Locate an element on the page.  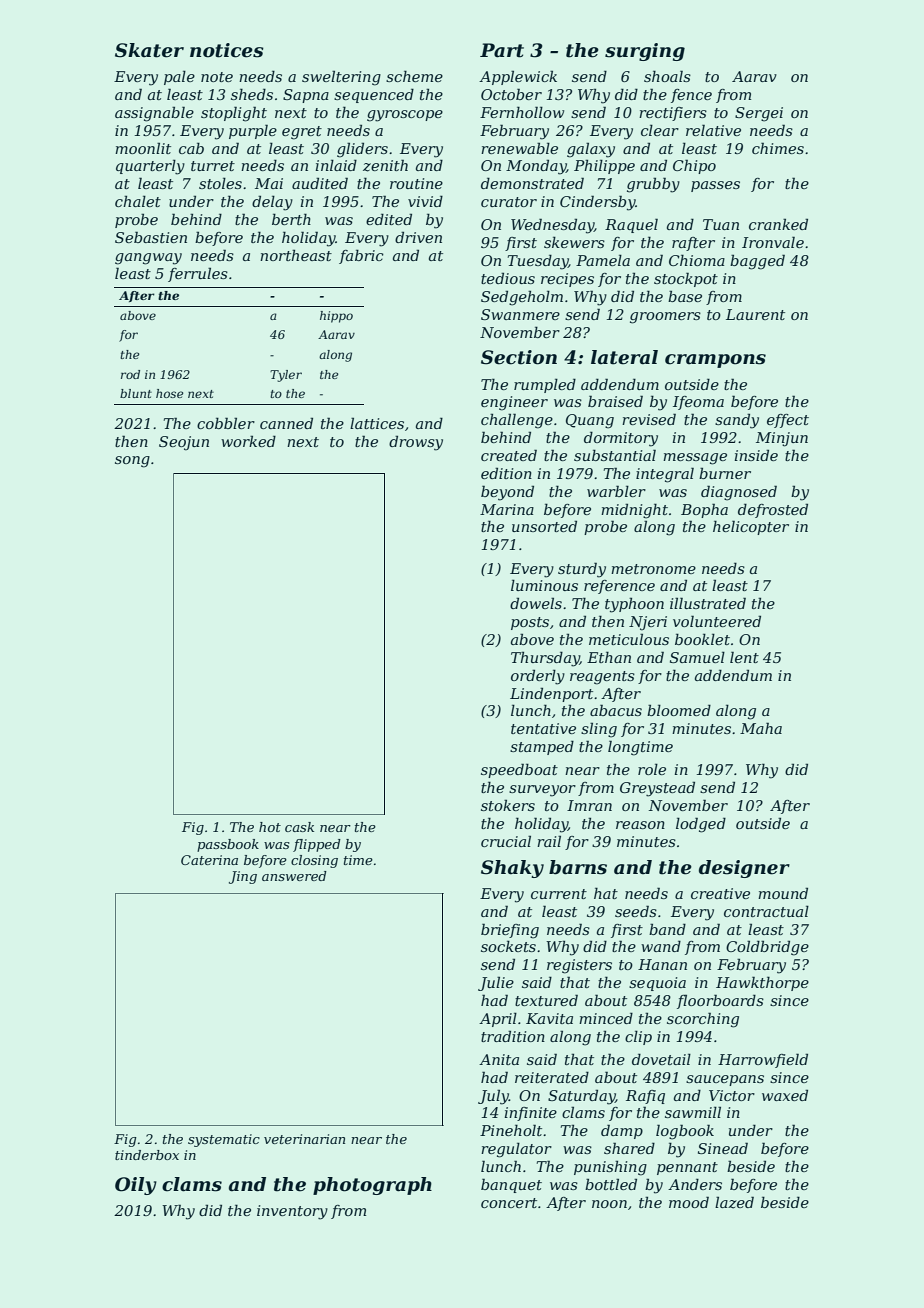
lazed is located at coordinates (734, 1202).
